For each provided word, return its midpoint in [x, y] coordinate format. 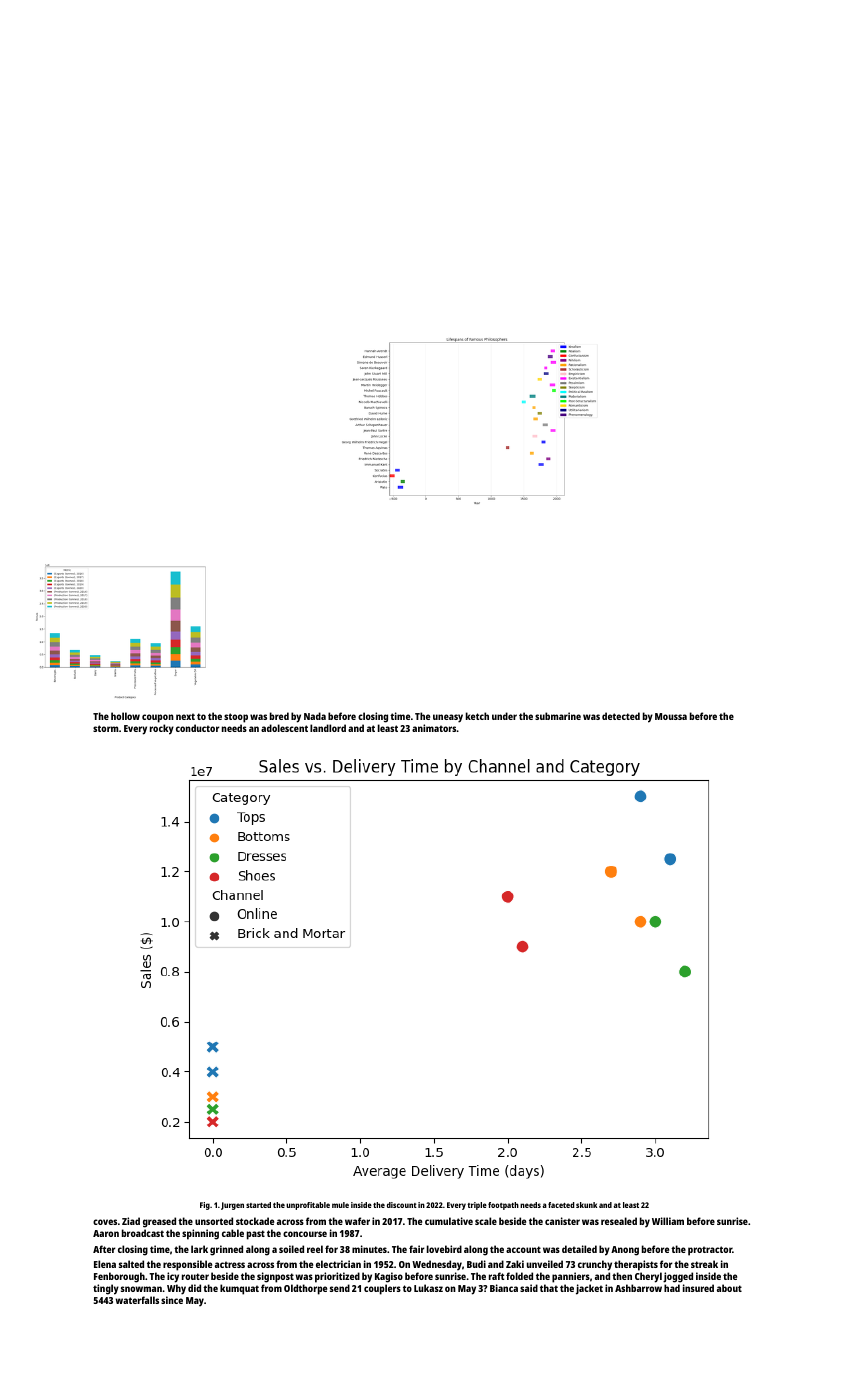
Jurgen [232, 1206]
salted [131, 1264]
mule [340, 1205]
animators [434, 728]
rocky [162, 729]
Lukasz [428, 1288]
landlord [328, 728]
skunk [586, 1205]
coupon [158, 718]
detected [621, 716]
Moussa [671, 716]
